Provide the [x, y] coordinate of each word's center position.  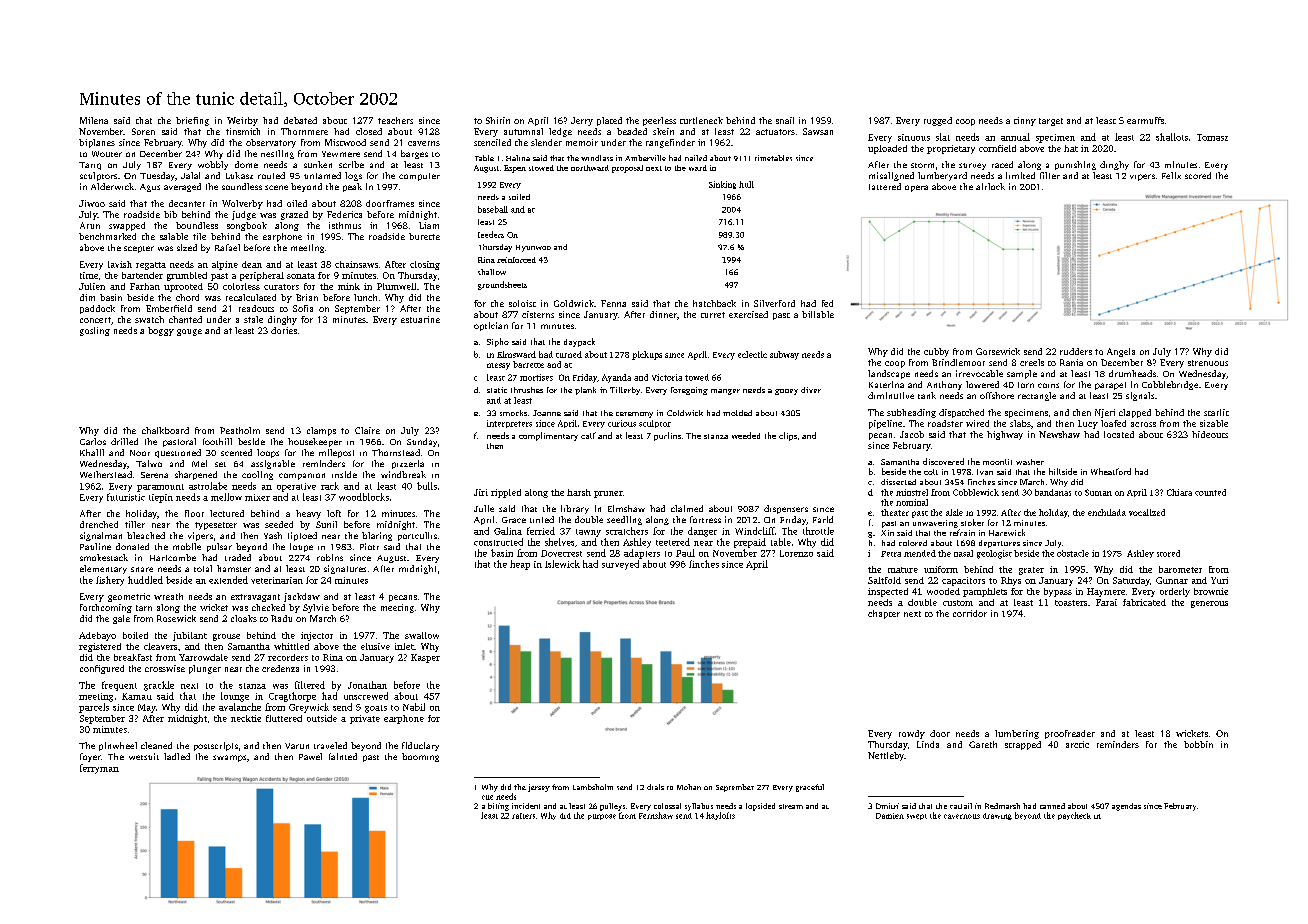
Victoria [667, 377]
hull [746, 184]
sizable [1214, 423]
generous [1209, 604]
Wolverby [242, 204]
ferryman [99, 769]
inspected [888, 592]
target [1051, 122]
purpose [602, 817]
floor [194, 513]
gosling [95, 331]
